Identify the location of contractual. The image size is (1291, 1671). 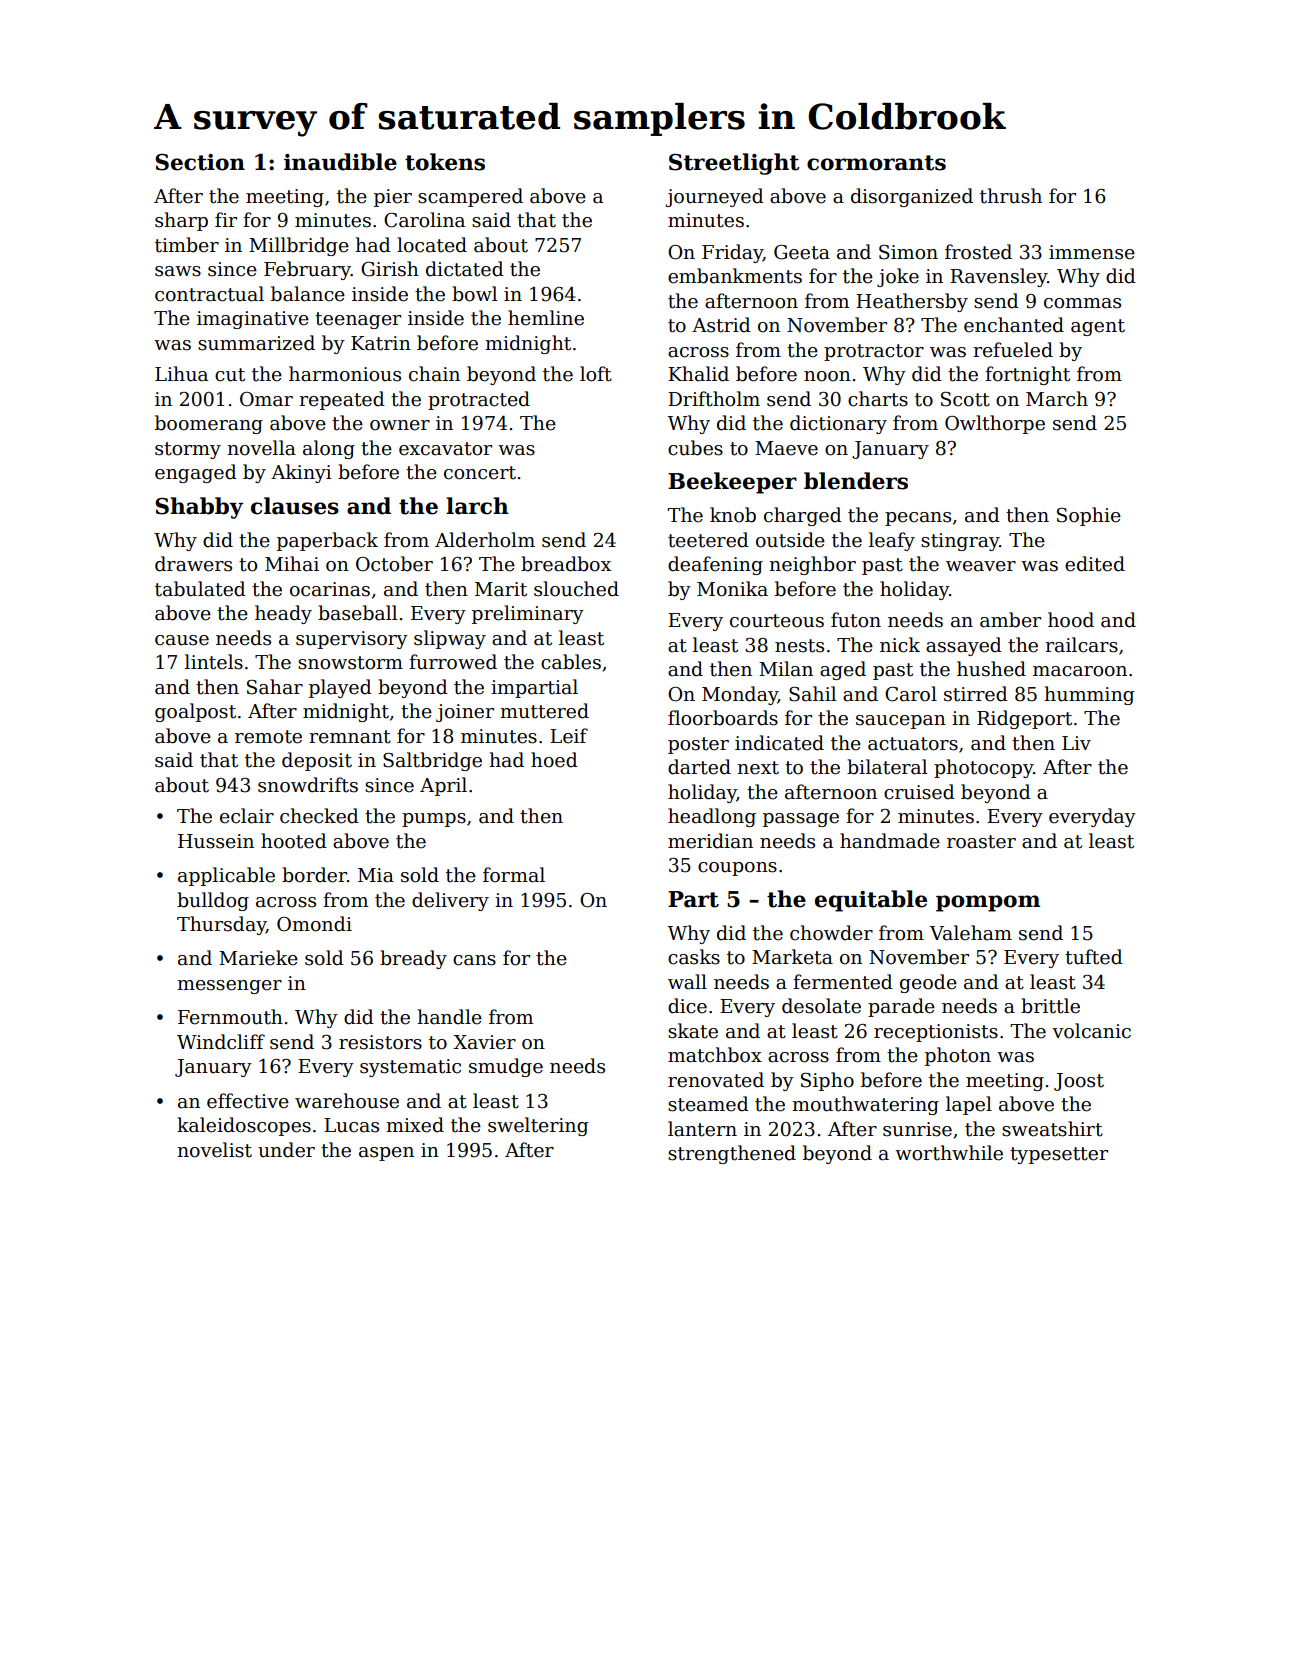
(209, 294).
